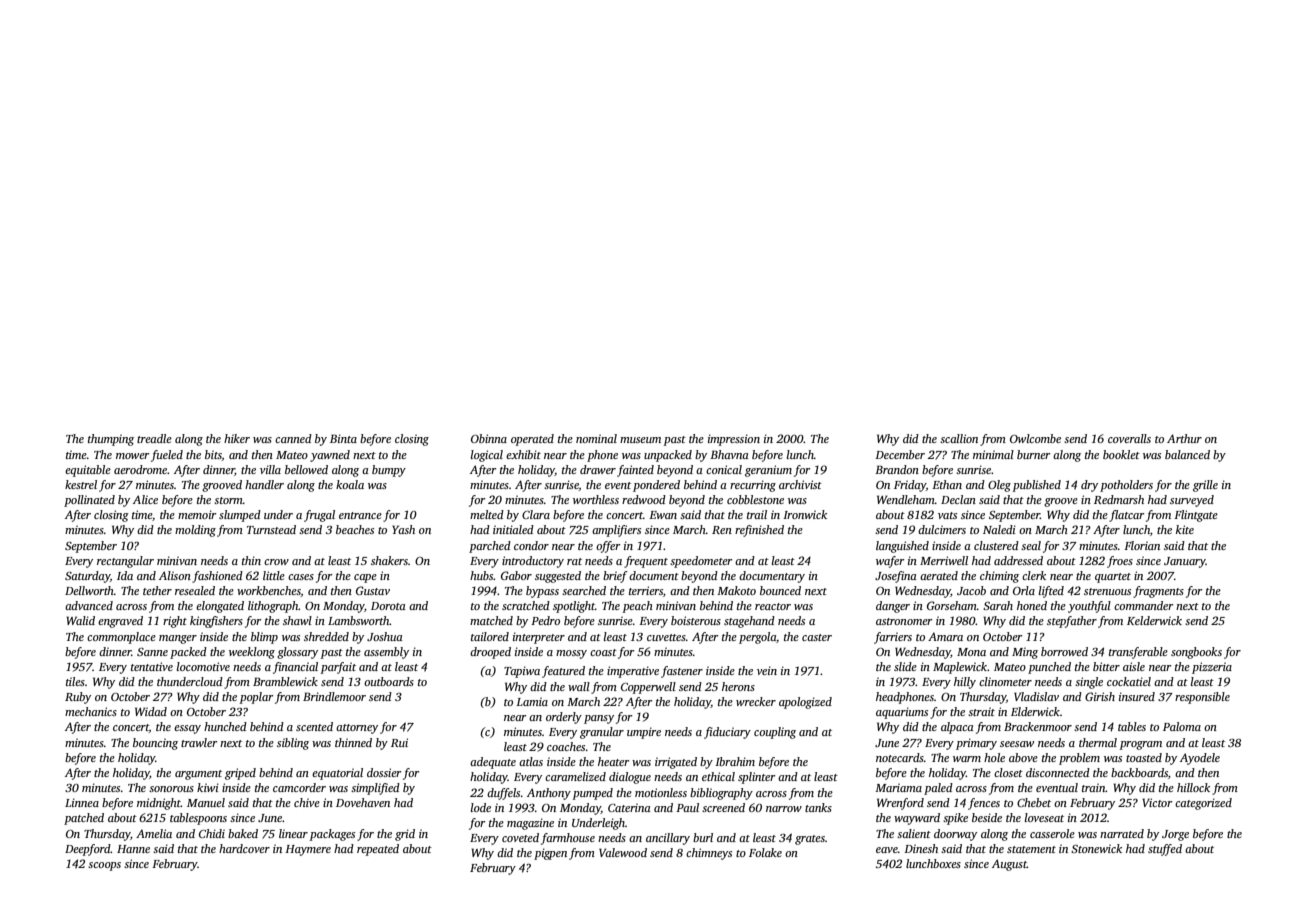  Describe the element at coordinates (359, 620) in the page. I see `Lambsworth` at that location.
